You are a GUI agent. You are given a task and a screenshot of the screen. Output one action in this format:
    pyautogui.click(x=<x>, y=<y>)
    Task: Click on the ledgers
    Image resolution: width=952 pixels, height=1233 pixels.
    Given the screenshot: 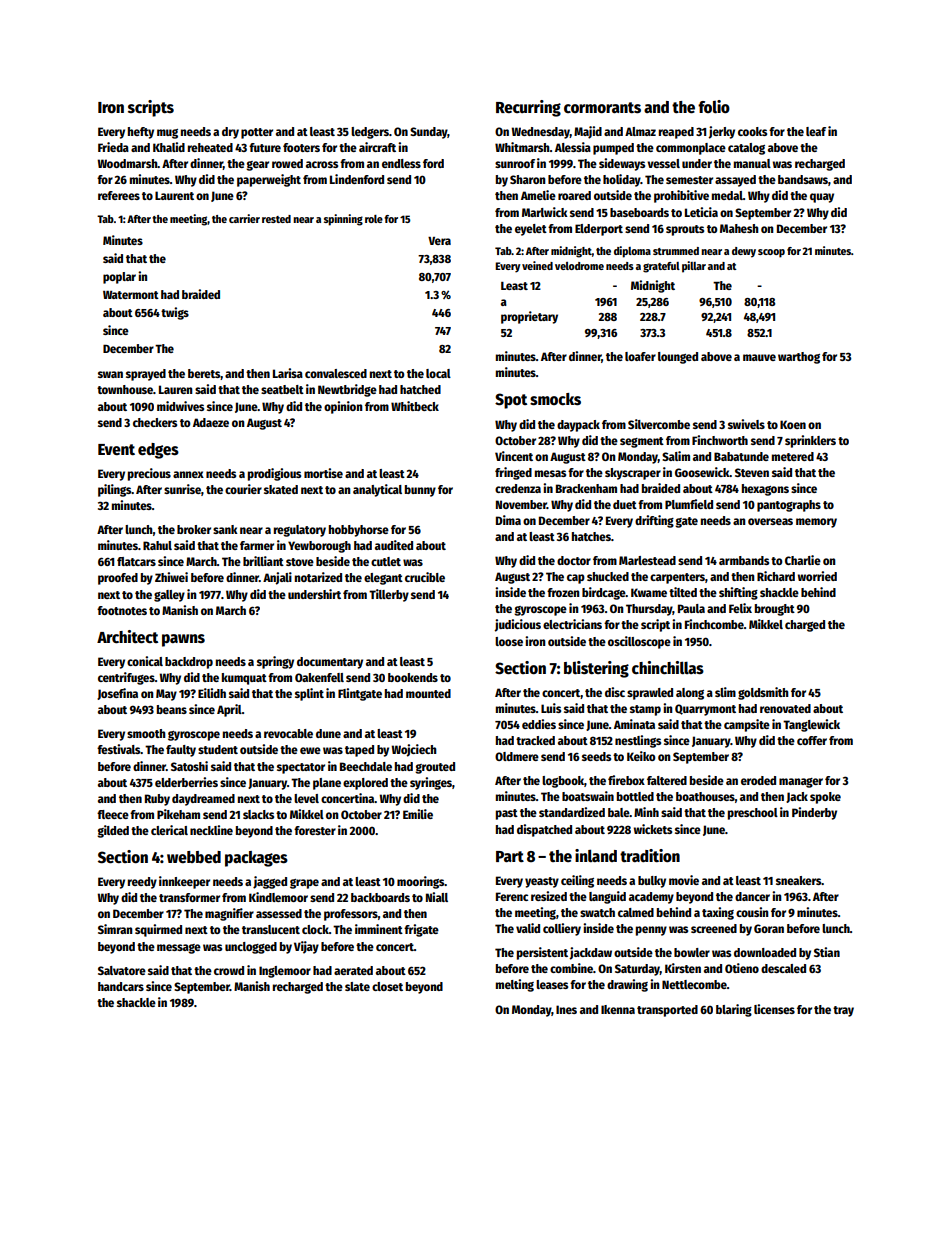 What is the action you would take?
    pyautogui.click(x=370, y=133)
